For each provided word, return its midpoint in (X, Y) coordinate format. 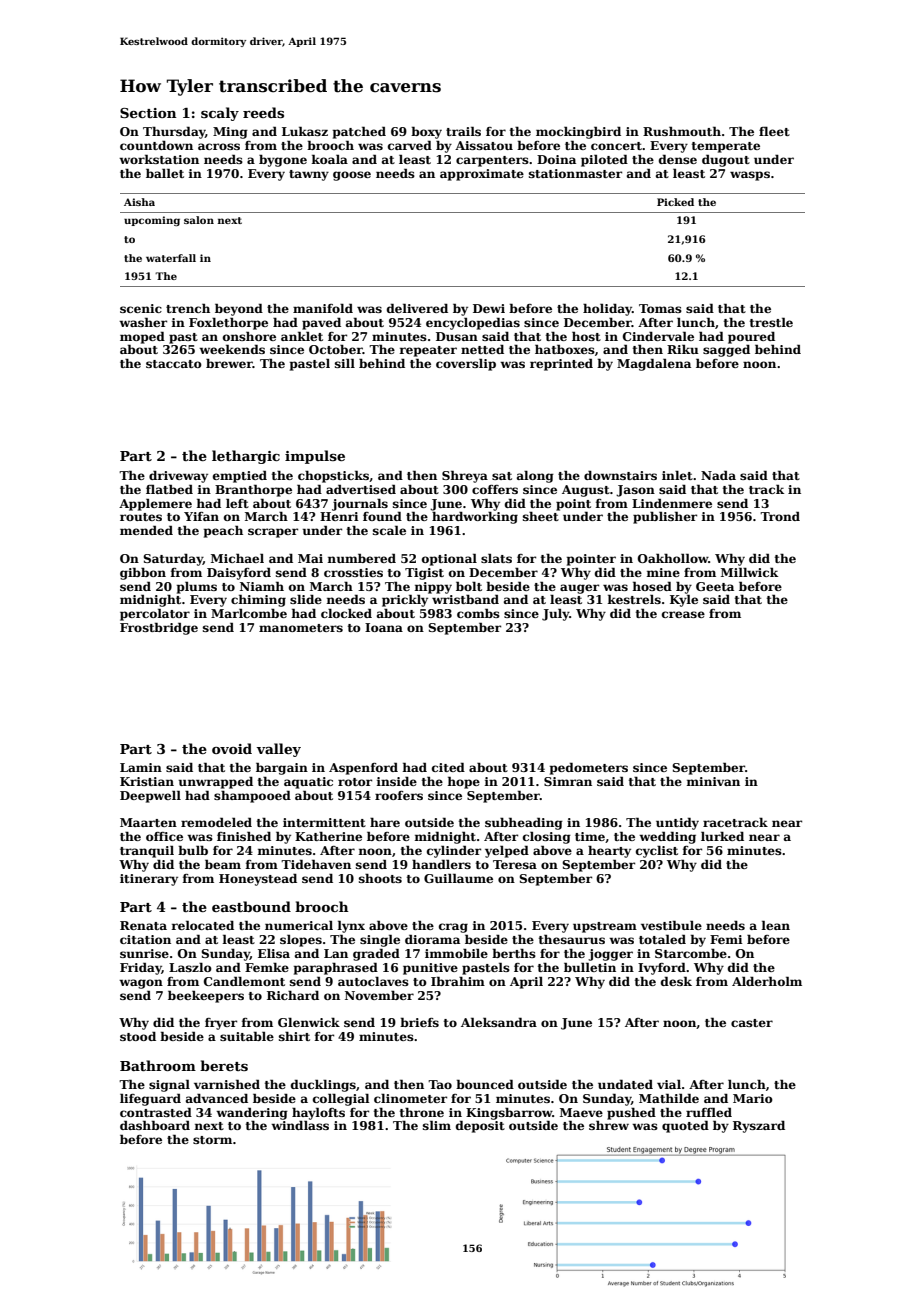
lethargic (246, 457)
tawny (309, 175)
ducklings (323, 1085)
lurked (722, 836)
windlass (300, 1125)
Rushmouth (682, 131)
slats (496, 558)
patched (359, 132)
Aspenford (363, 768)
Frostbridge (159, 628)
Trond (780, 516)
